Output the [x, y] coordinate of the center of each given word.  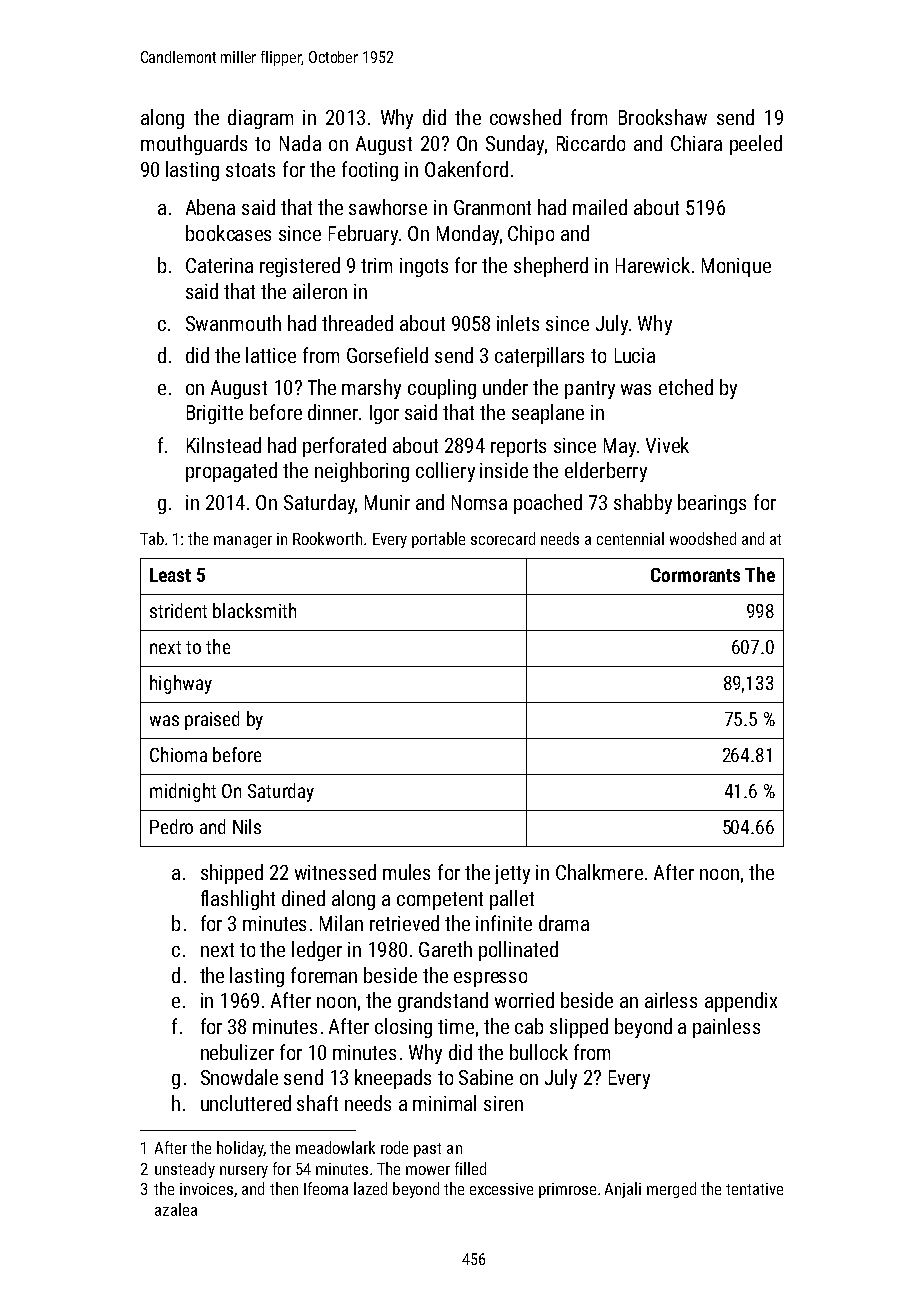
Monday [468, 235]
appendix [741, 1002]
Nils [247, 826]
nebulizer [237, 1052]
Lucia [635, 355]
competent [440, 901]
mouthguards [194, 145]
